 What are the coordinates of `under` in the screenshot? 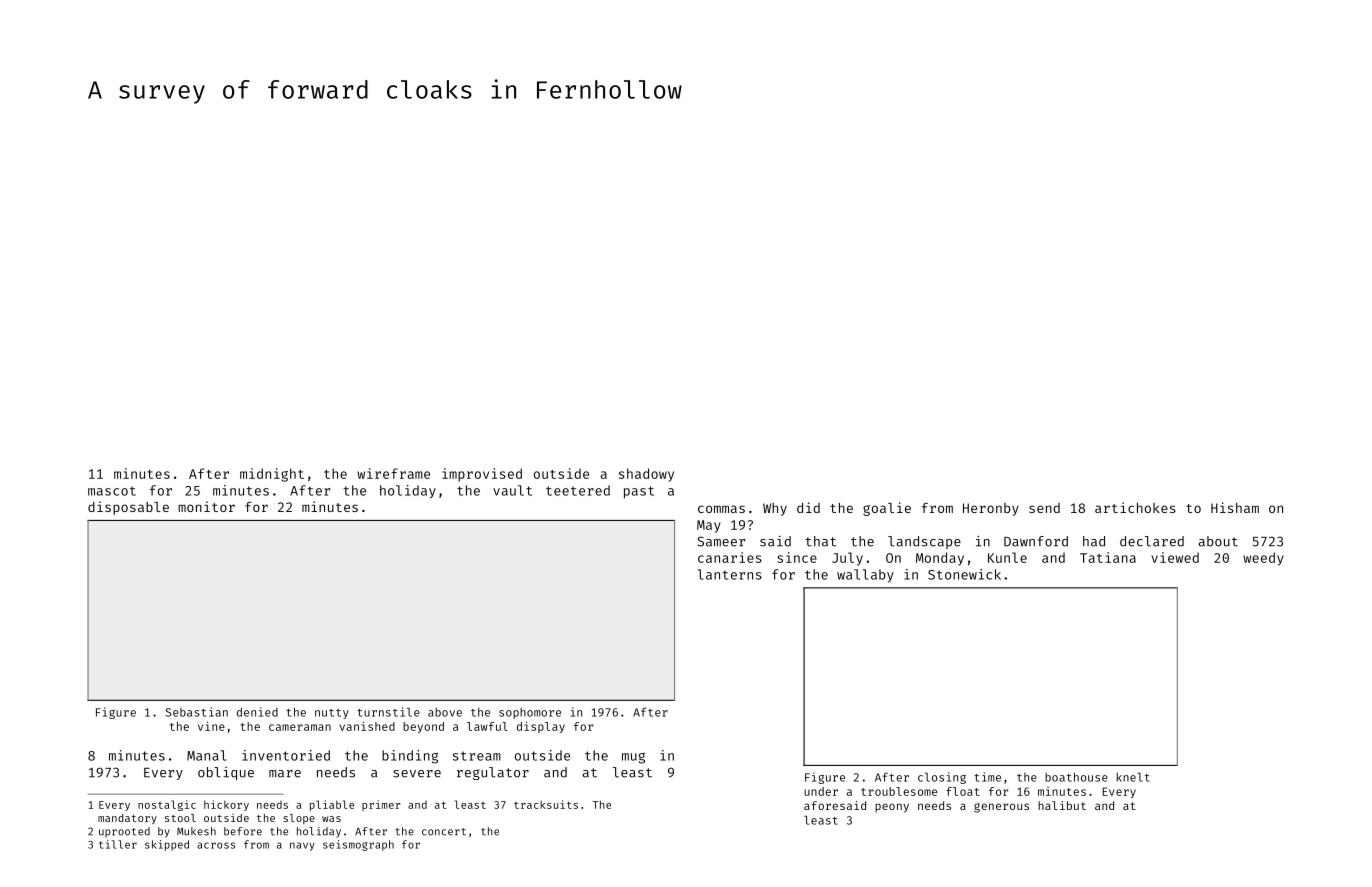 It's located at (821, 791).
